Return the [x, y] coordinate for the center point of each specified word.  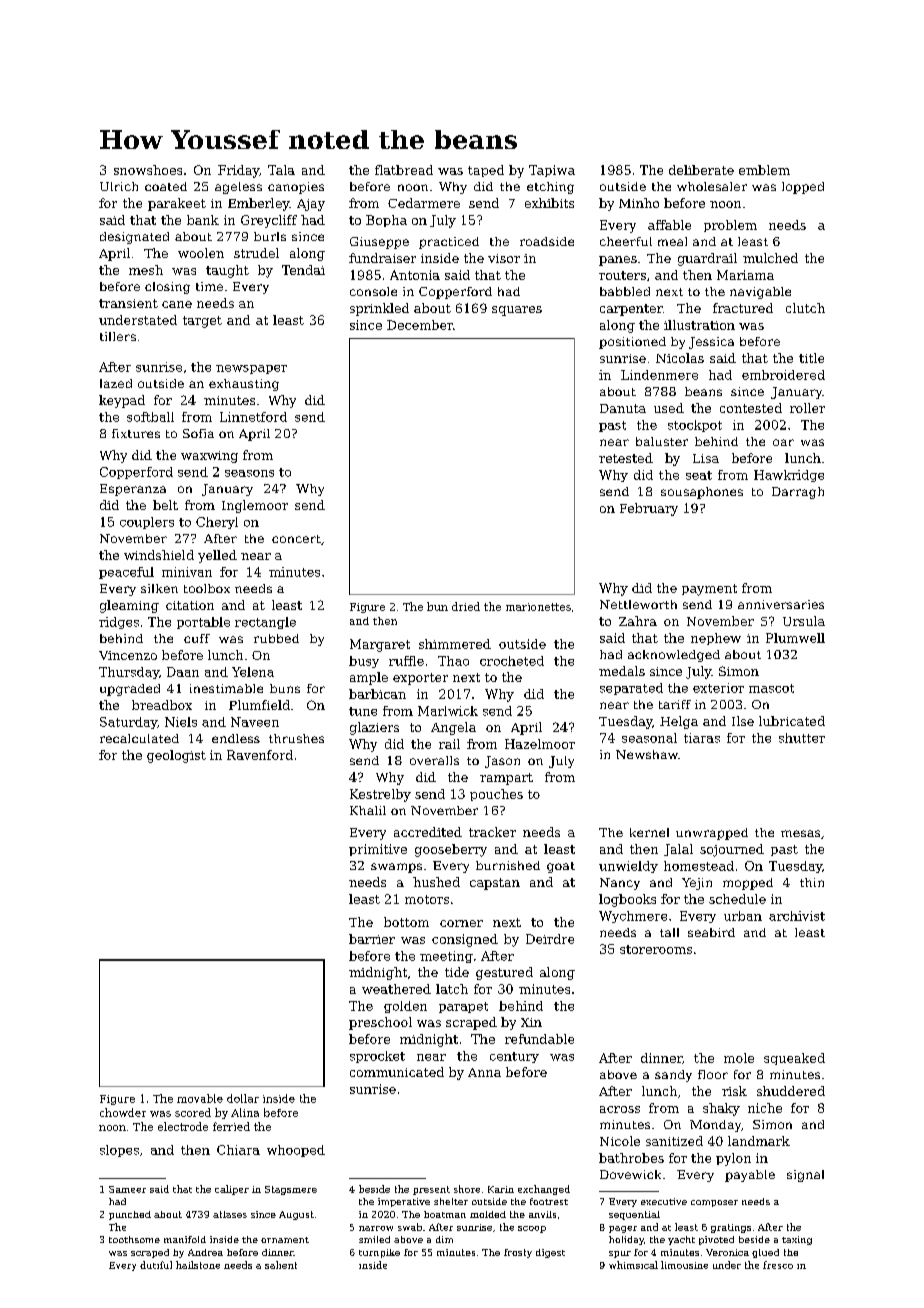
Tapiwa [552, 171]
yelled [217, 556]
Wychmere [633, 917]
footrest [549, 1201]
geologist [176, 756]
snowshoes [148, 170]
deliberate [701, 170]
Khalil [368, 810]
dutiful [156, 1265]
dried [466, 606]
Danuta [623, 408]
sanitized [674, 1141]
